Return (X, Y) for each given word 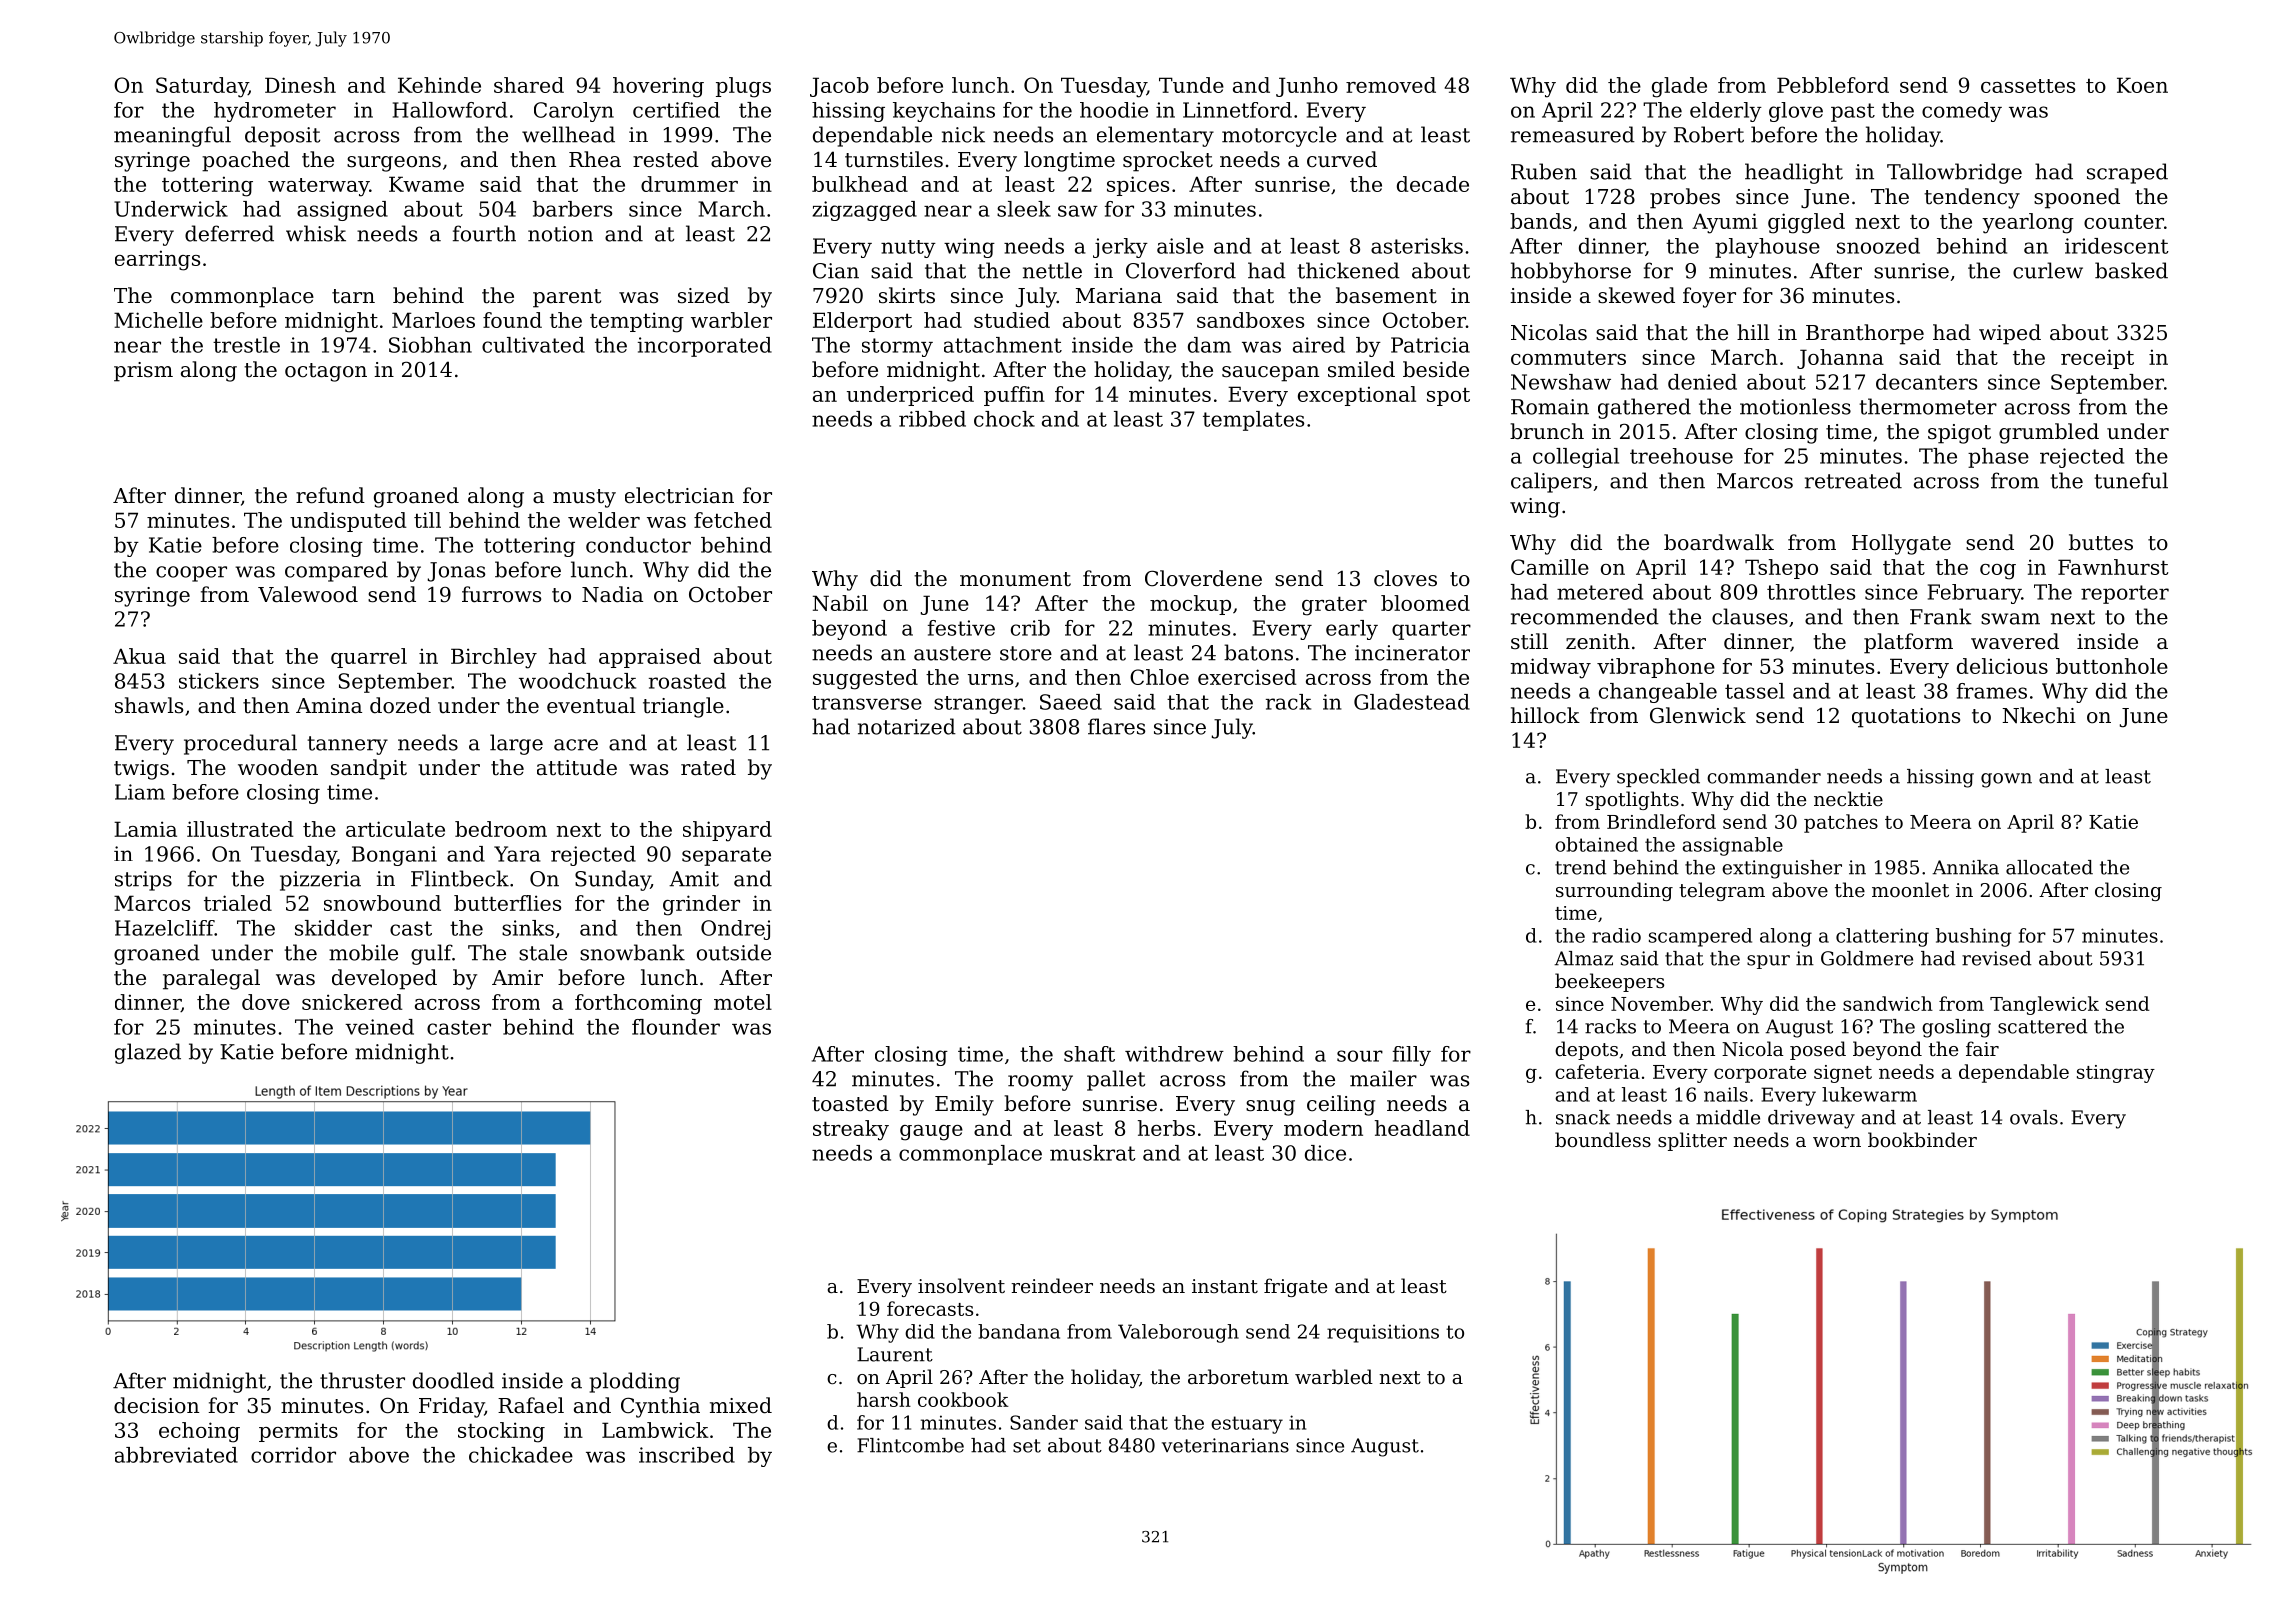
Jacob (839, 87)
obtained (1596, 844)
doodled (453, 1380)
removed (1391, 85)
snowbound (382, 903)
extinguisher (1782, 869)
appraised (650, 658)
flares (1116, 726)
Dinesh (300, 85)
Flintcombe (910, 1445)
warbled (1334, 1376)
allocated (2049, 867)
